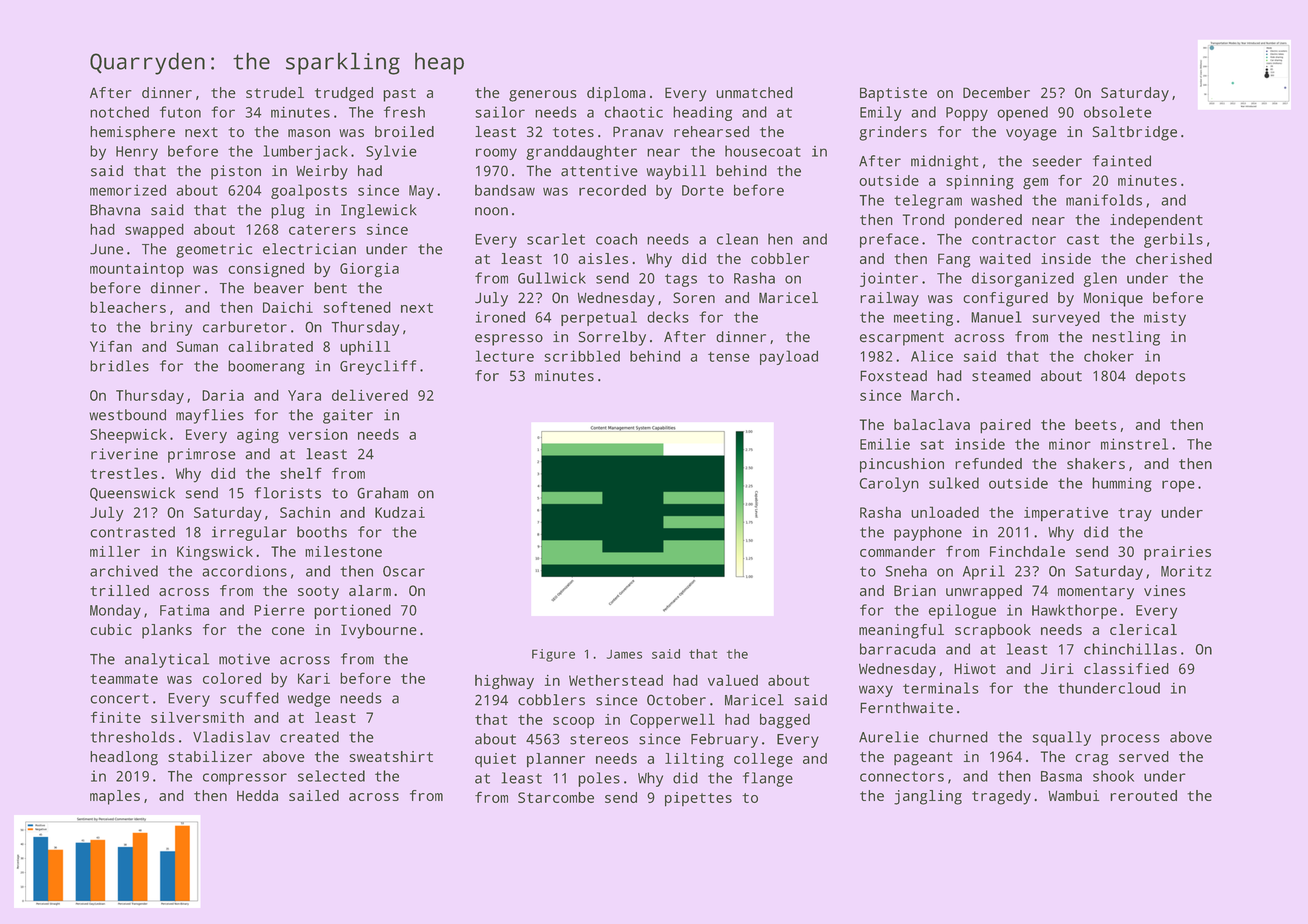 This screenshot has width=1308, height=924. Describe the element at coordinates (754, 92) in the screenshot. I see `unmatched` at that location.
